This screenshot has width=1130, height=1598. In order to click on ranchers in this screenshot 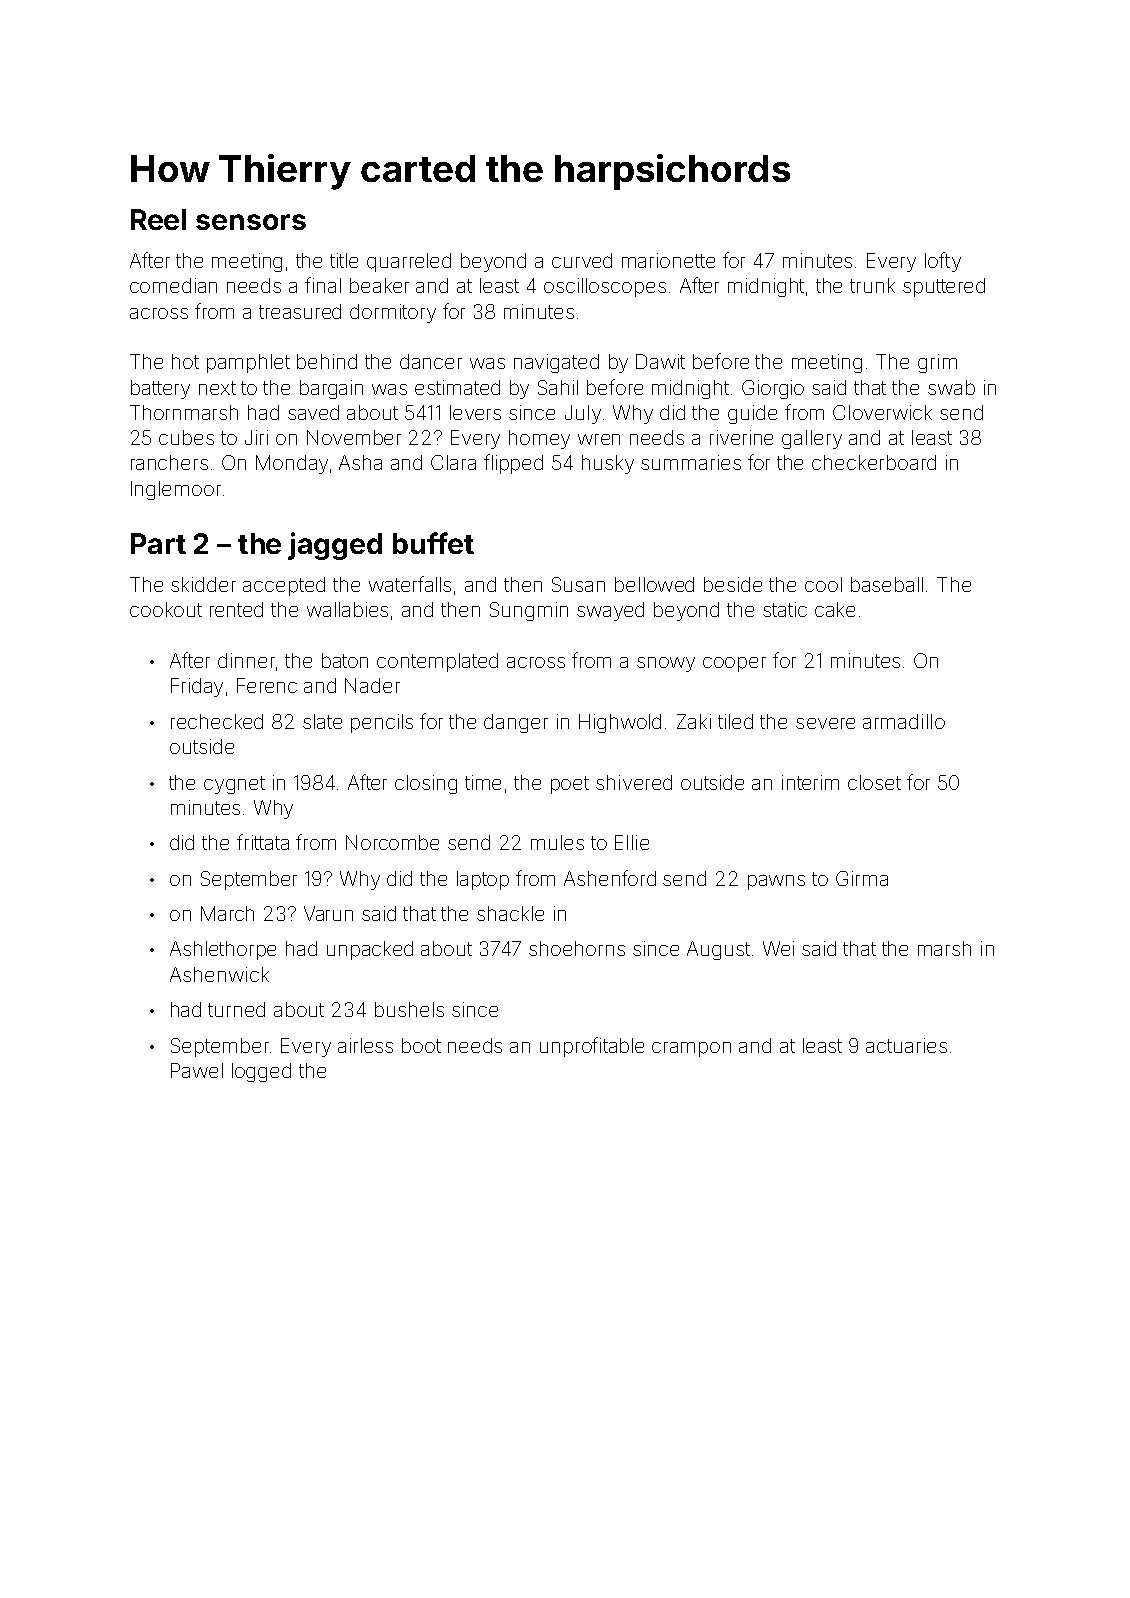, I will do `click(169, 462)`.
